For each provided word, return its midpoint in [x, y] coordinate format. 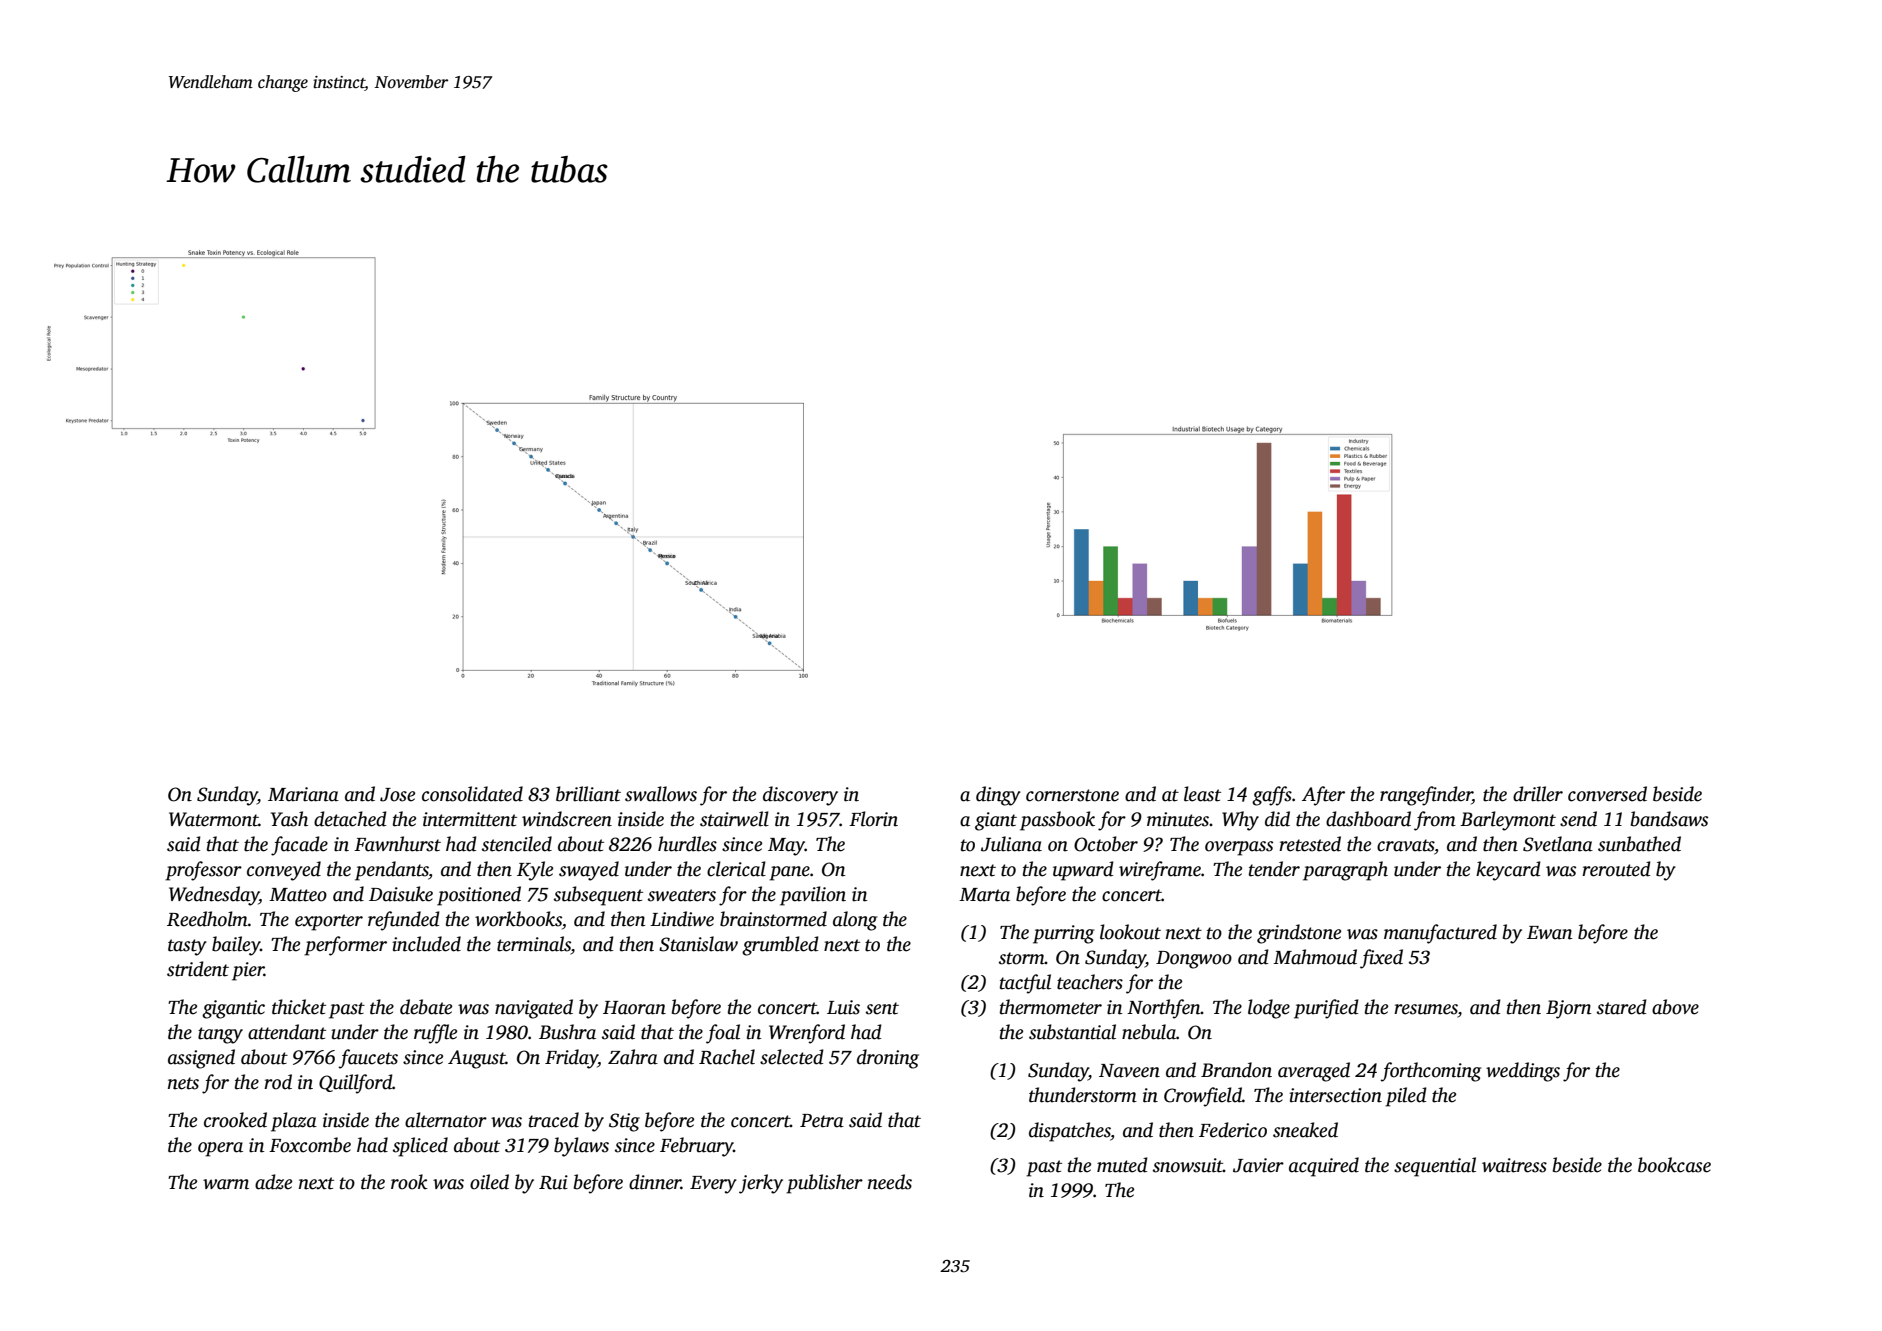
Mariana [303, 794]
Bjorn [1569, 1009]
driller [1538, 794]
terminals [534, 944]
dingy [998, 796]
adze [273, 1182]
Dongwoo [1194, 960]
